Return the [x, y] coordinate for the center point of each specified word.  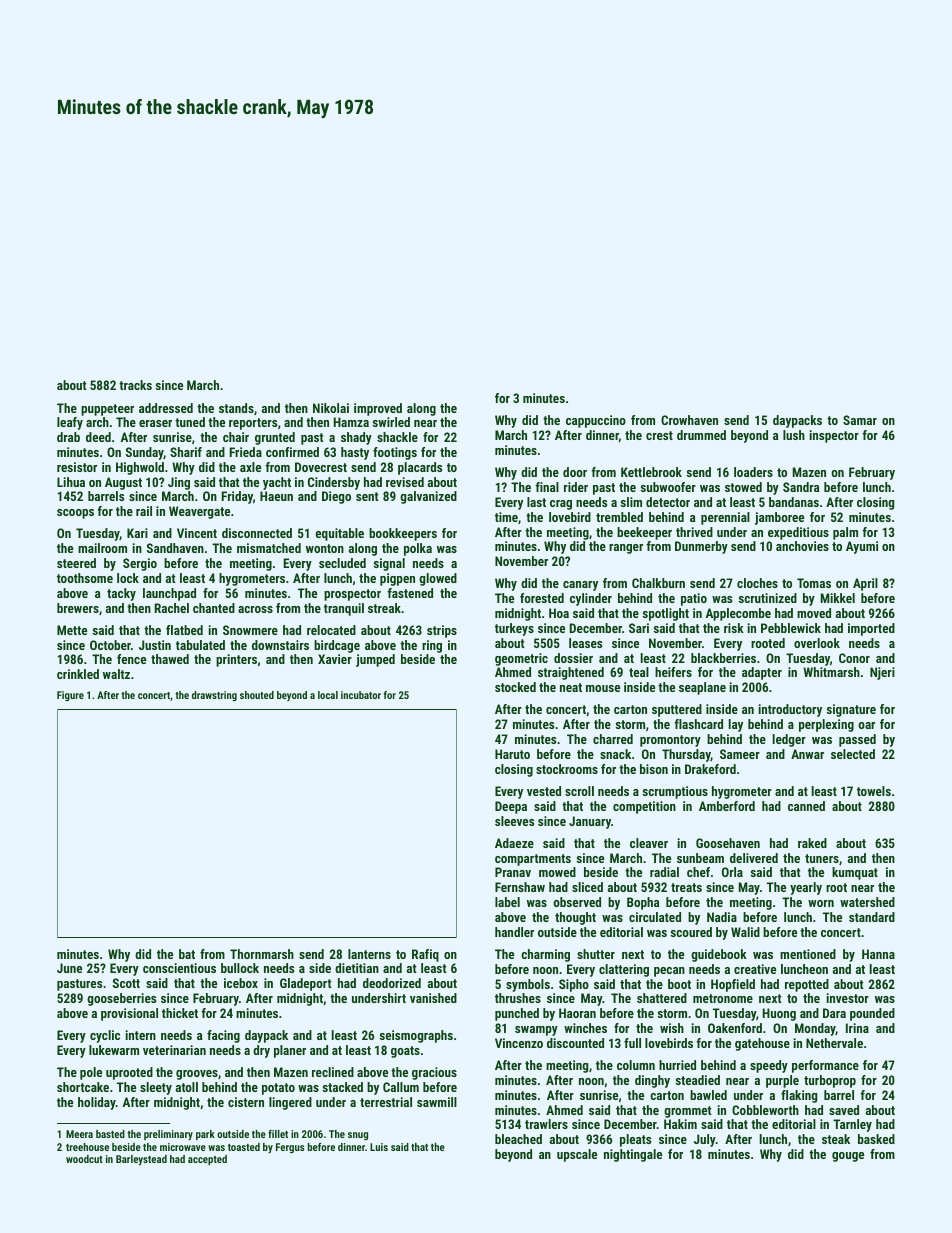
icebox [241, 983]
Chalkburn [658, 583]
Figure [70, 696]
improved [378, 409]
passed [857, 740]
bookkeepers [403, 534]
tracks [135, 385]
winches [585, 1028]
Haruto [512, 754]
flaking [799, 1096]
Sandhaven [175, 548]
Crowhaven [689, 420]
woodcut [84, 1159]
